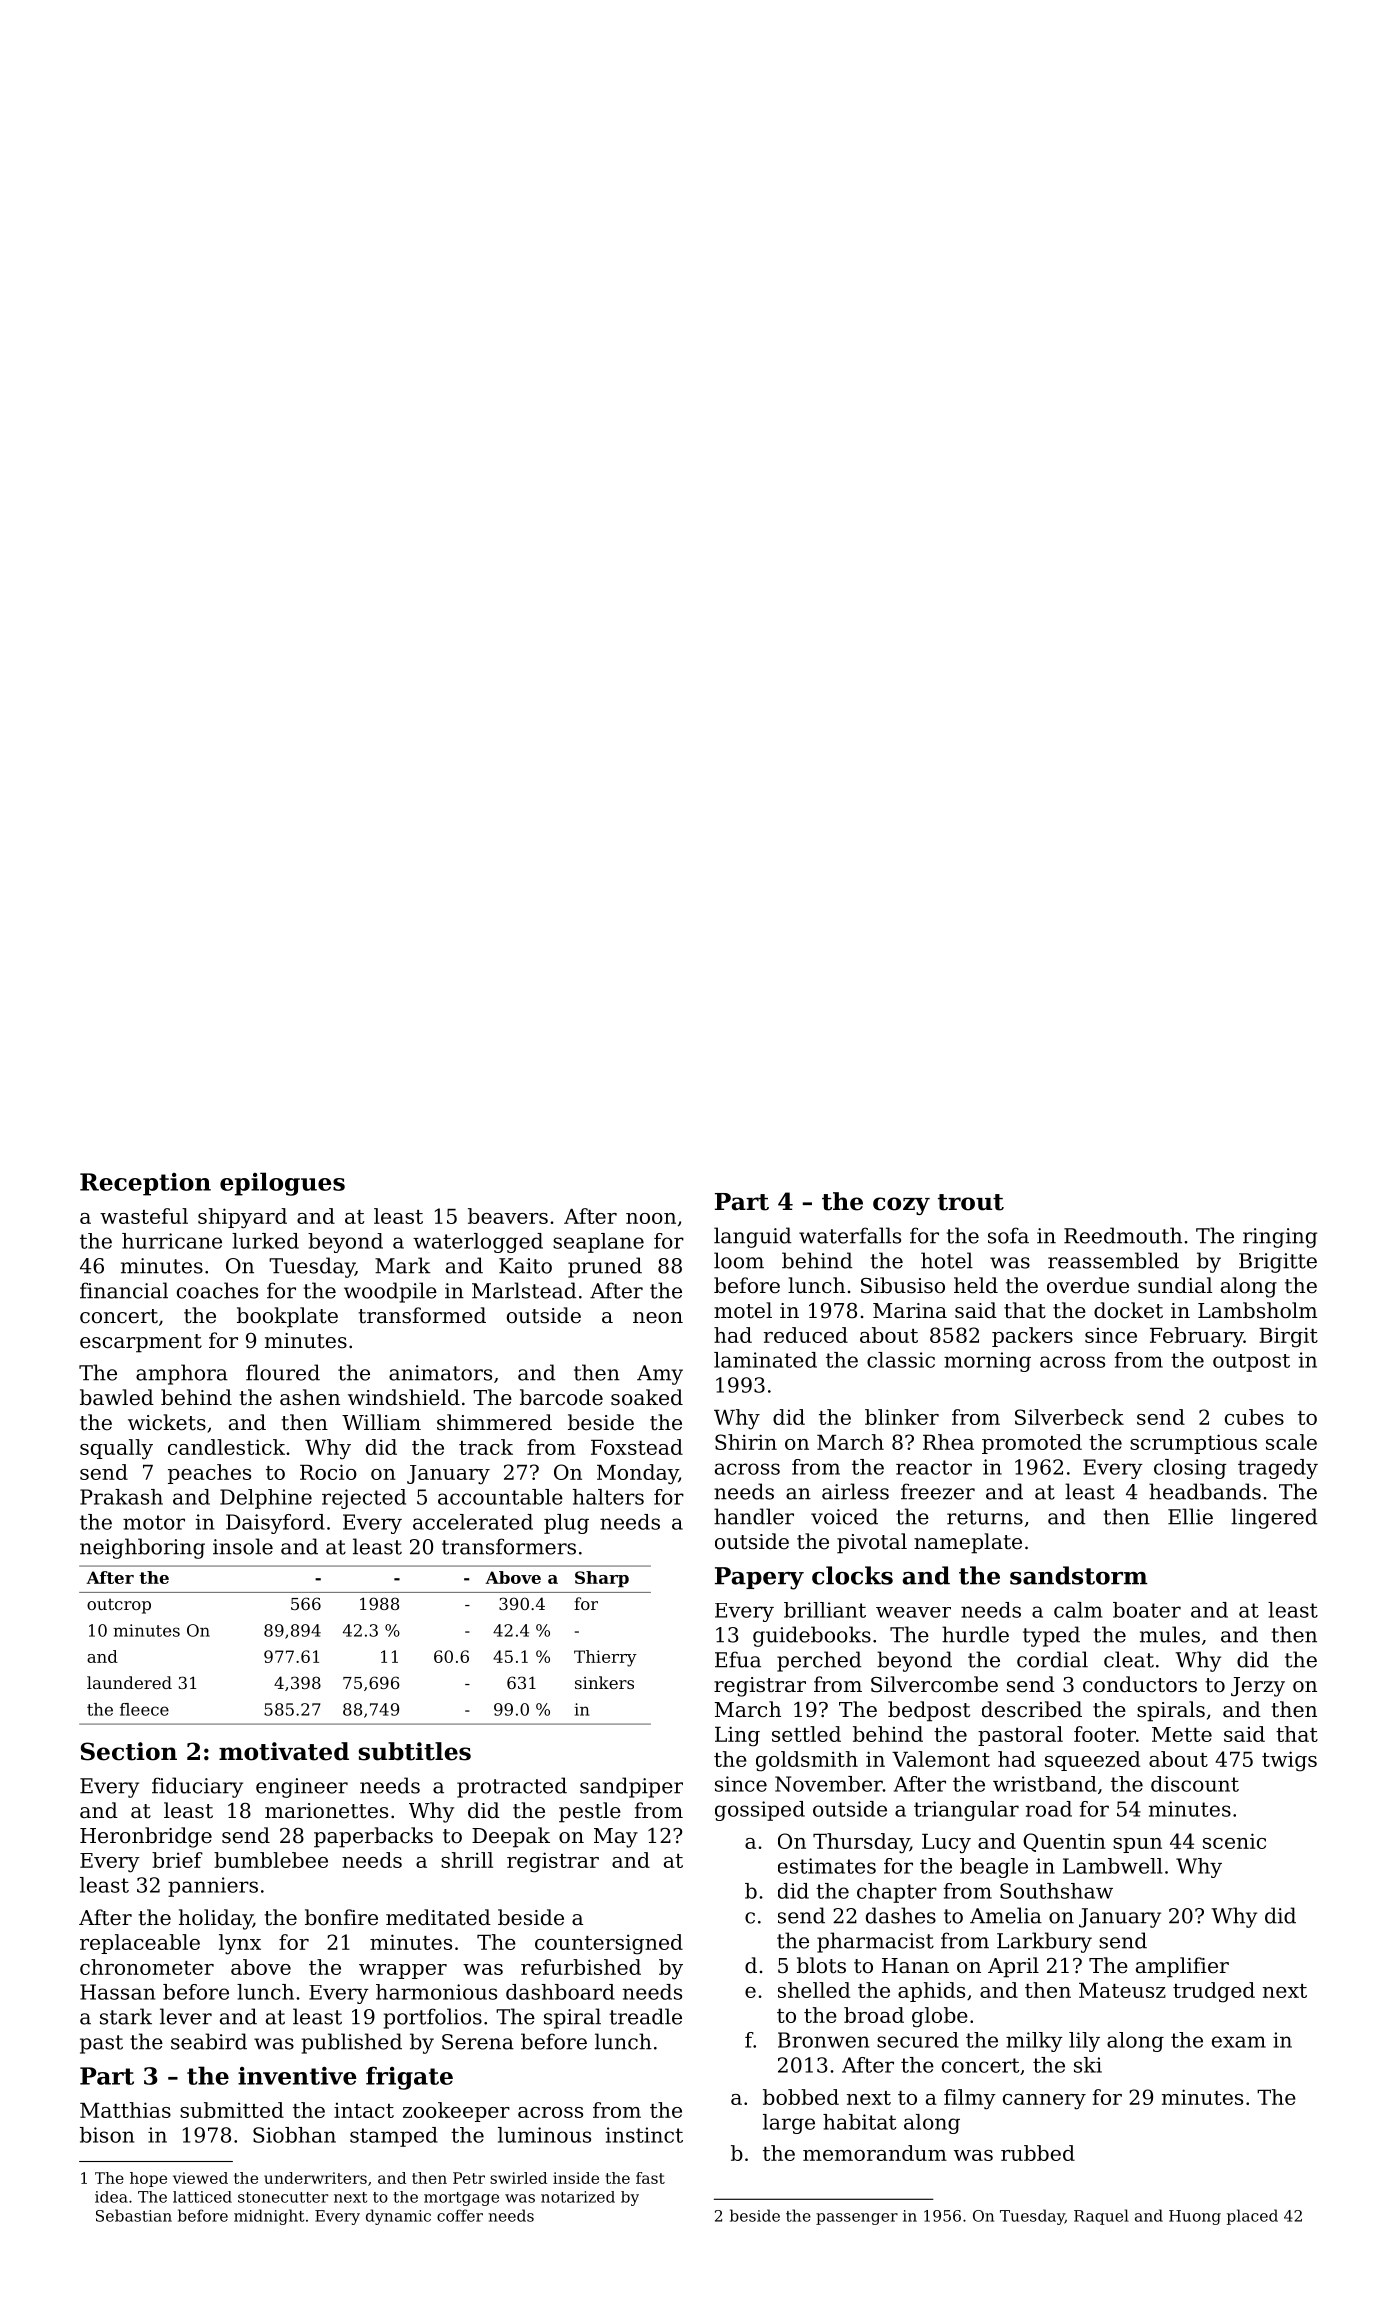  What do you see at coordinates (602, 1579) in the screenshot?
I see `Sharp` at bounding box center [602, 1579].
